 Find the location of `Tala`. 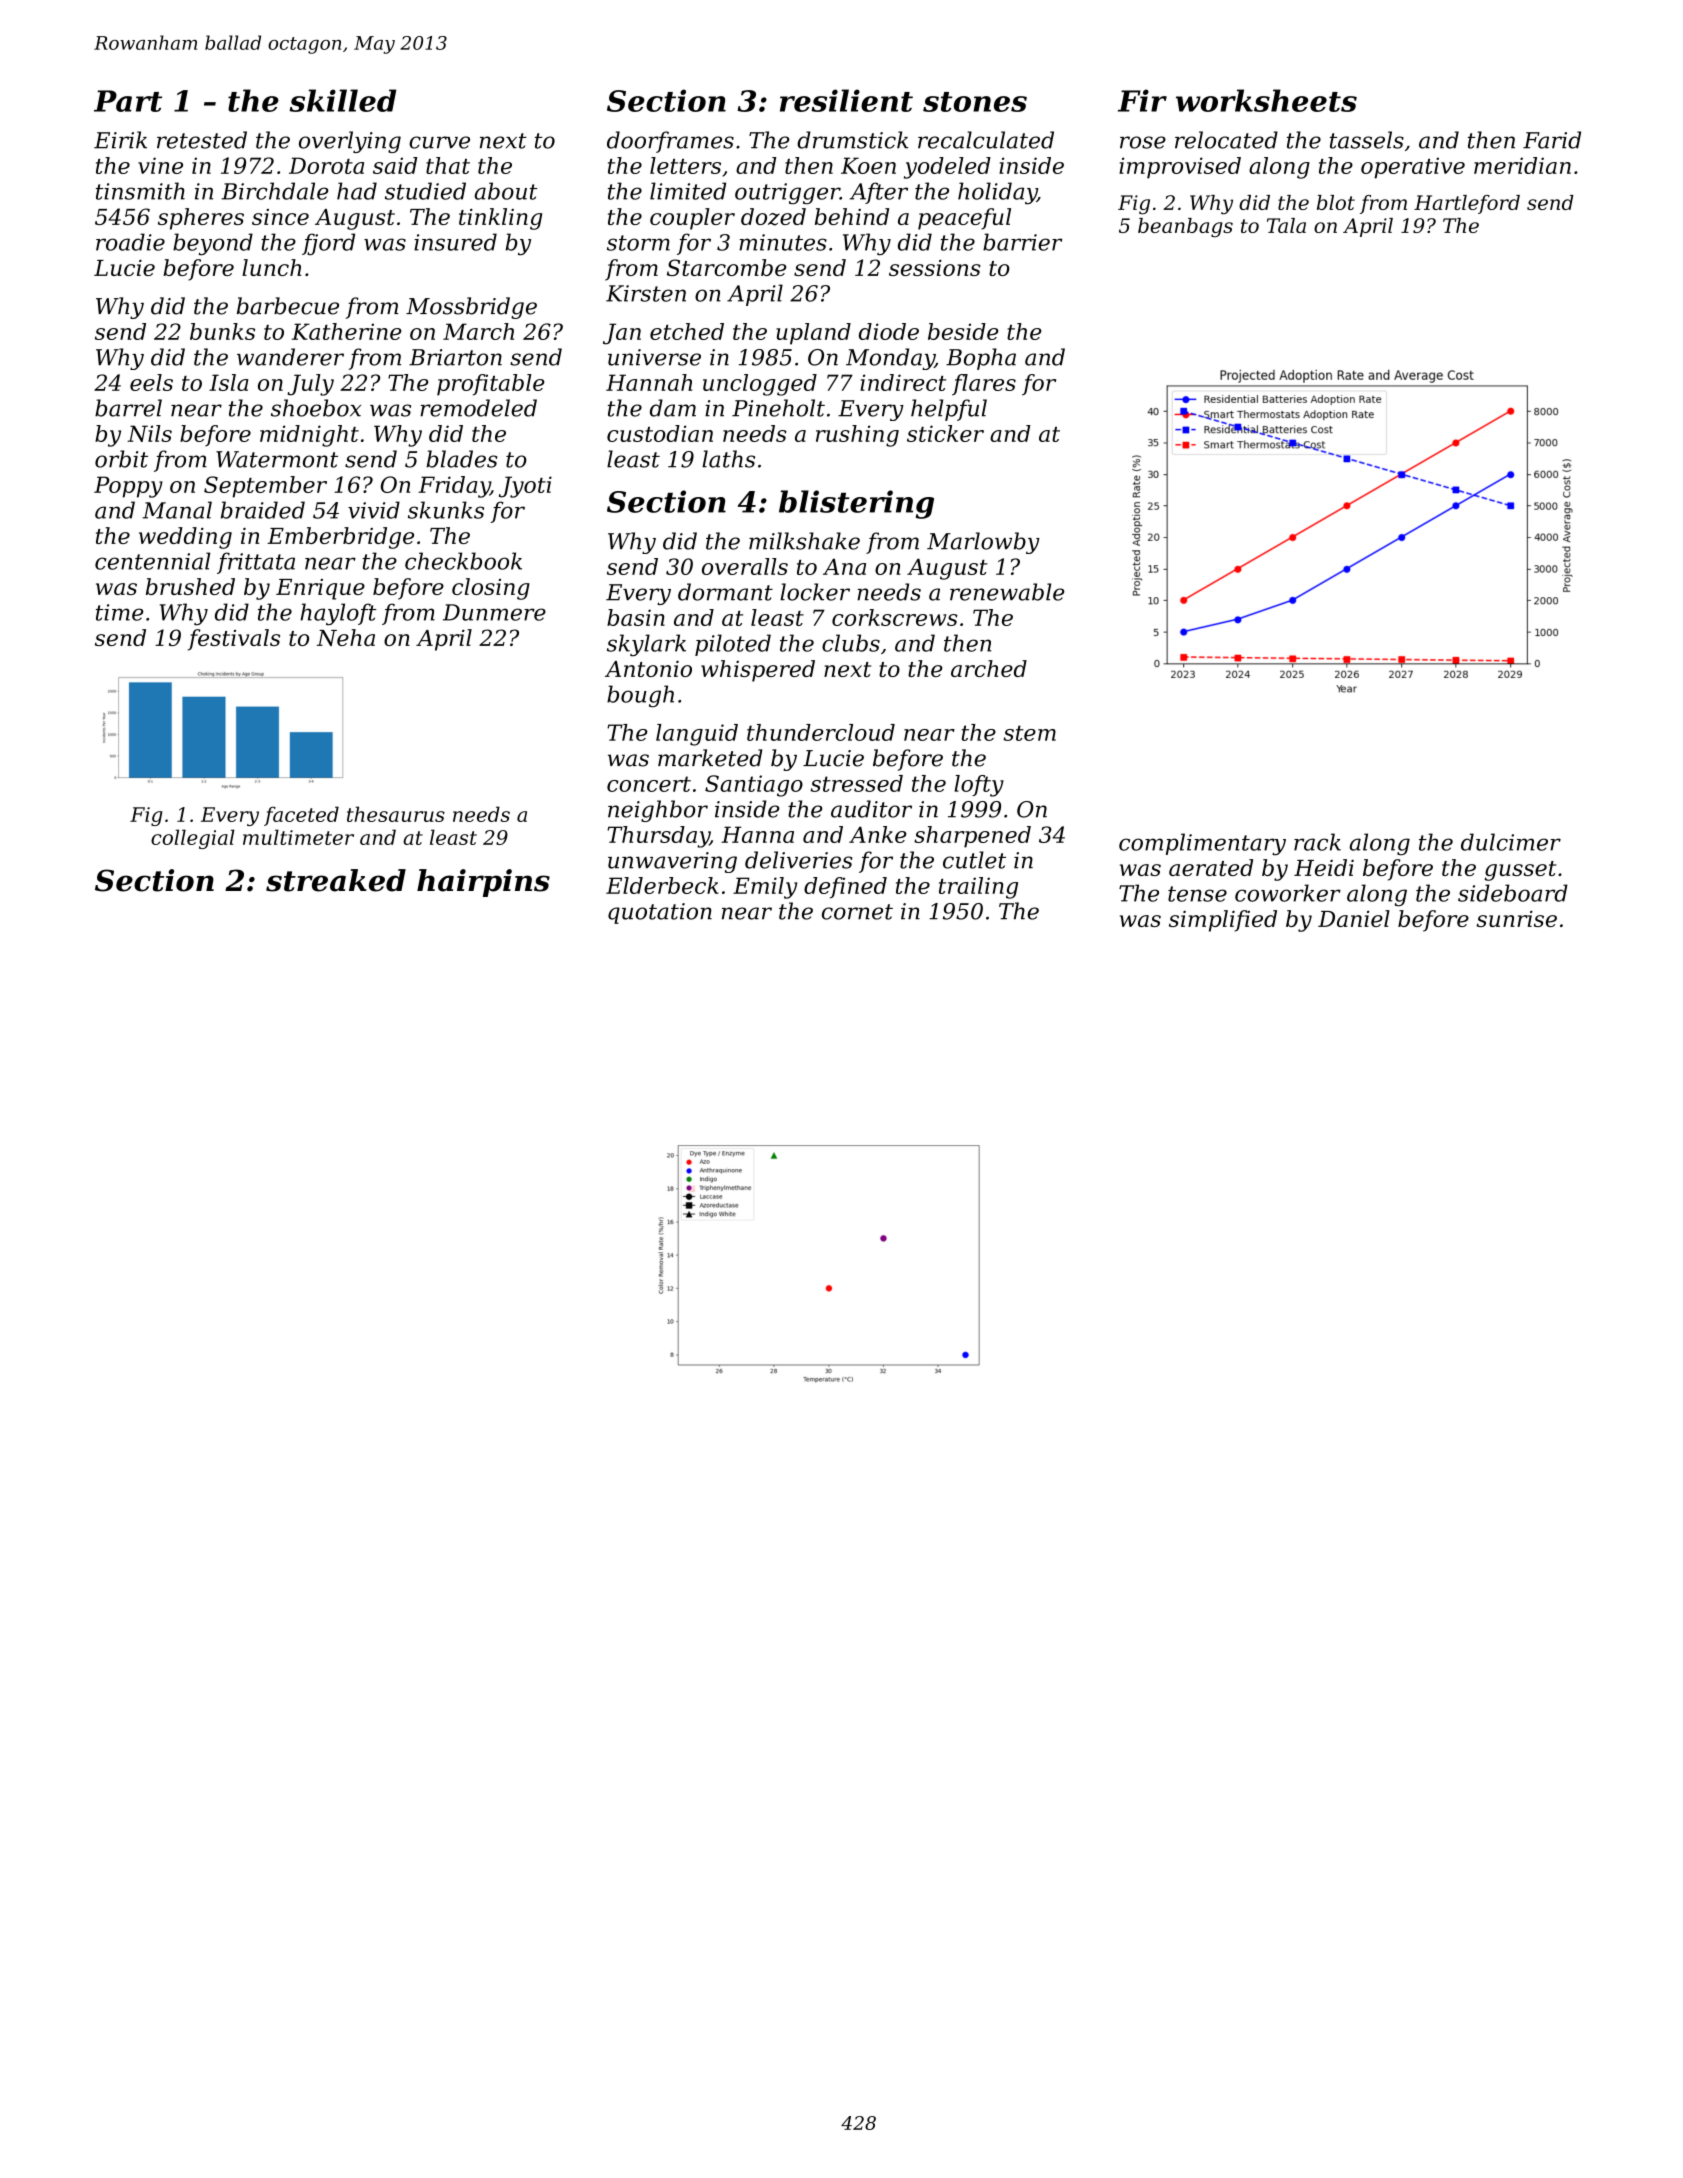

Tala is located at coordinates (1286, 225).
